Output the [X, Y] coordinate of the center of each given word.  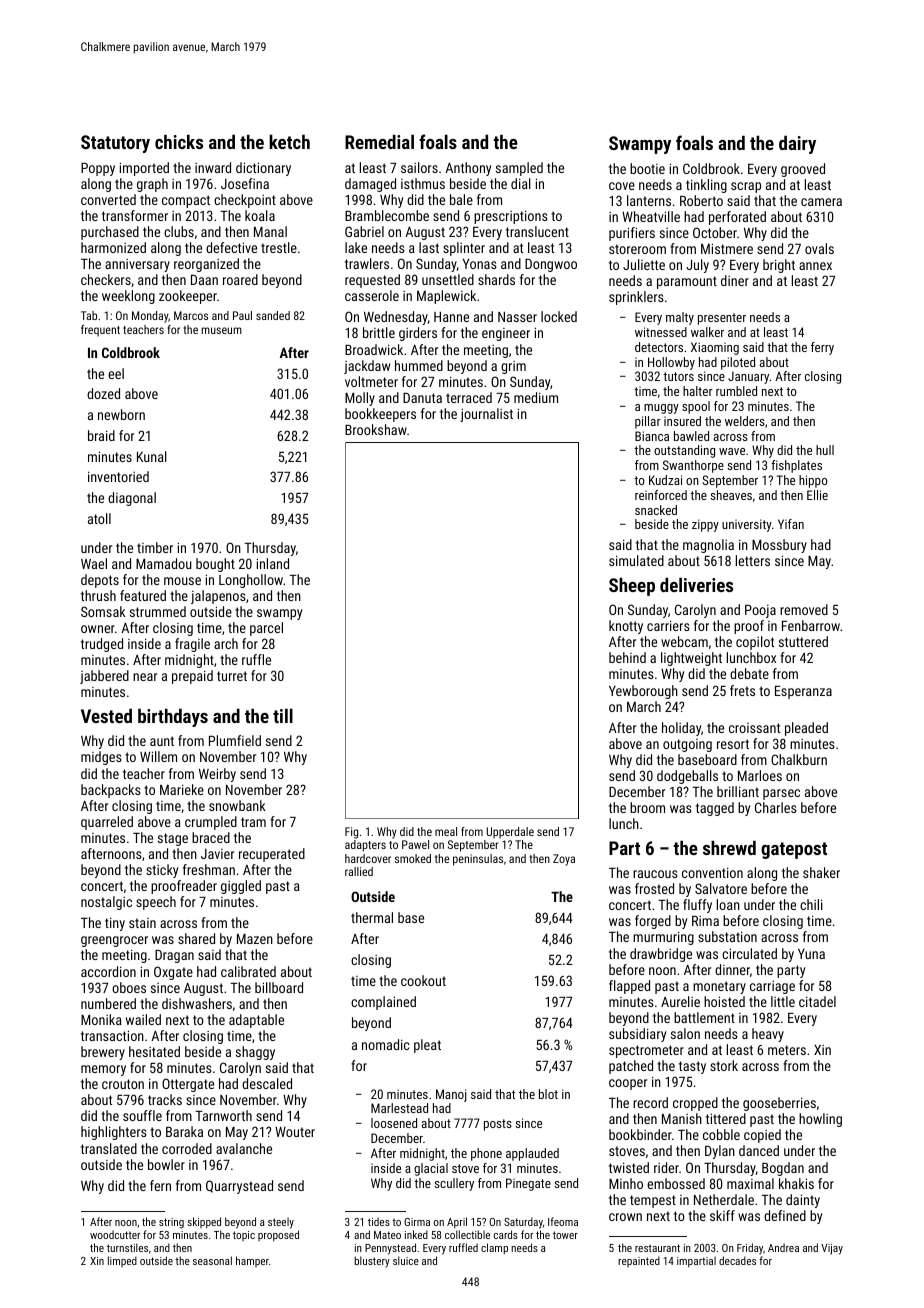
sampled [519, 169]
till [283, 716]
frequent [100, 331]
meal [446, 831]
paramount [687, 282]
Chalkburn [799, 759]
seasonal [212, 1260]
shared [196, 938]
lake [356, 247]
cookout [423, 980]
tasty [692, 1067]
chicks [179, 141]
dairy [797, 145]
